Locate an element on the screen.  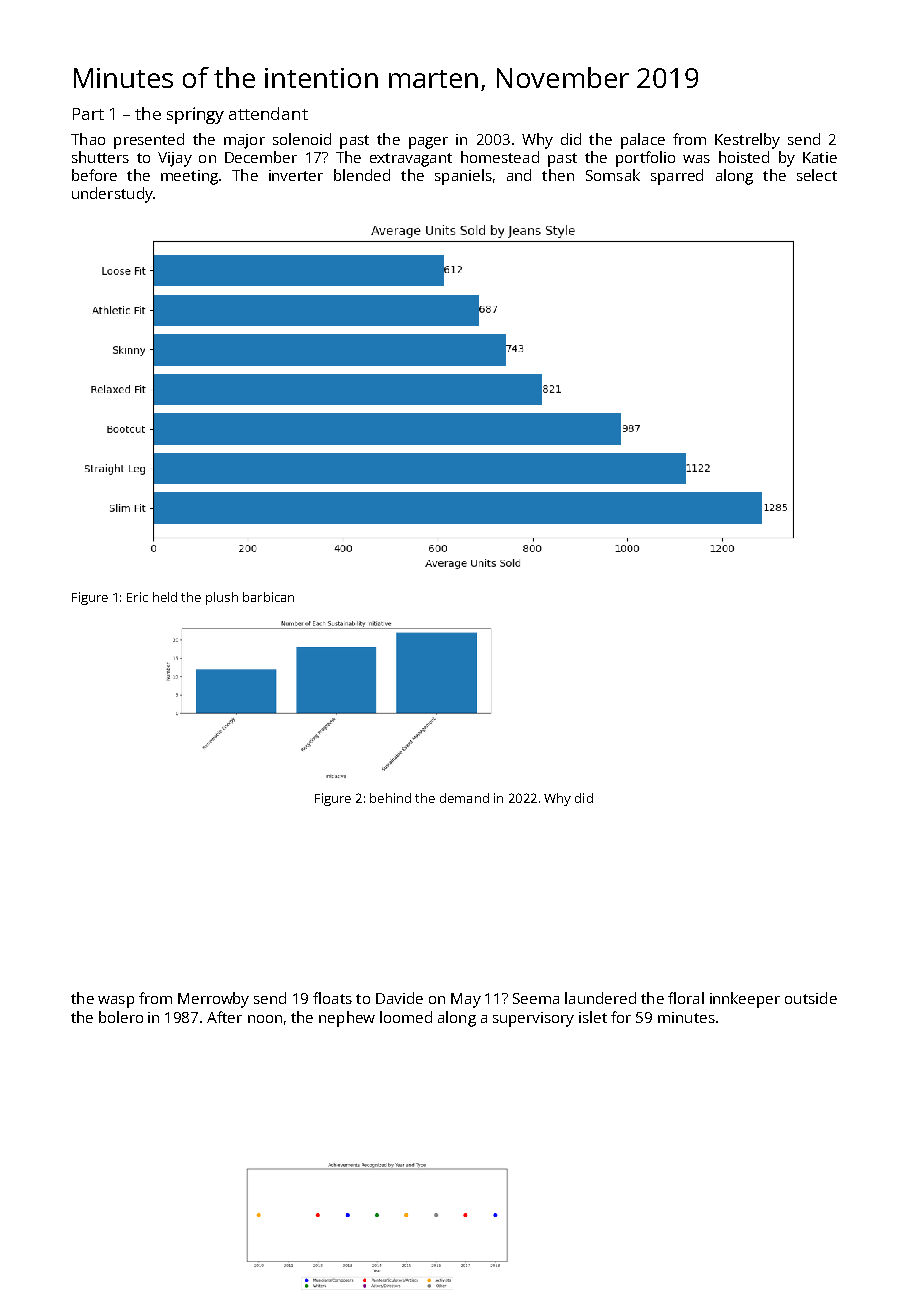
loomed is located at coordinates (406, 1017).
